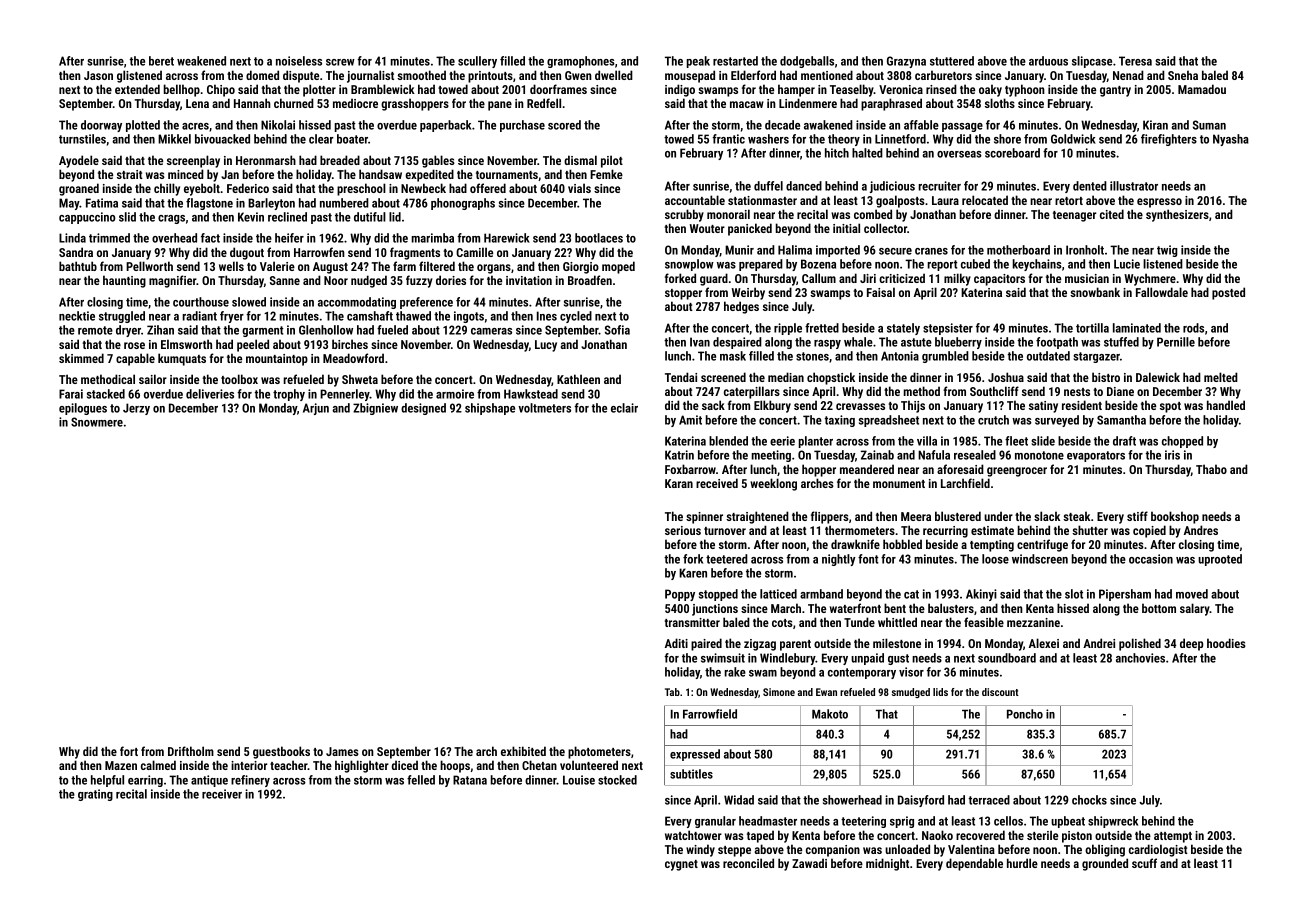 The height and width of the image is (924, 1308). What do you see at coordinates (352, 139) in the image?
I see `boater` at bounding box center [352, 139].
